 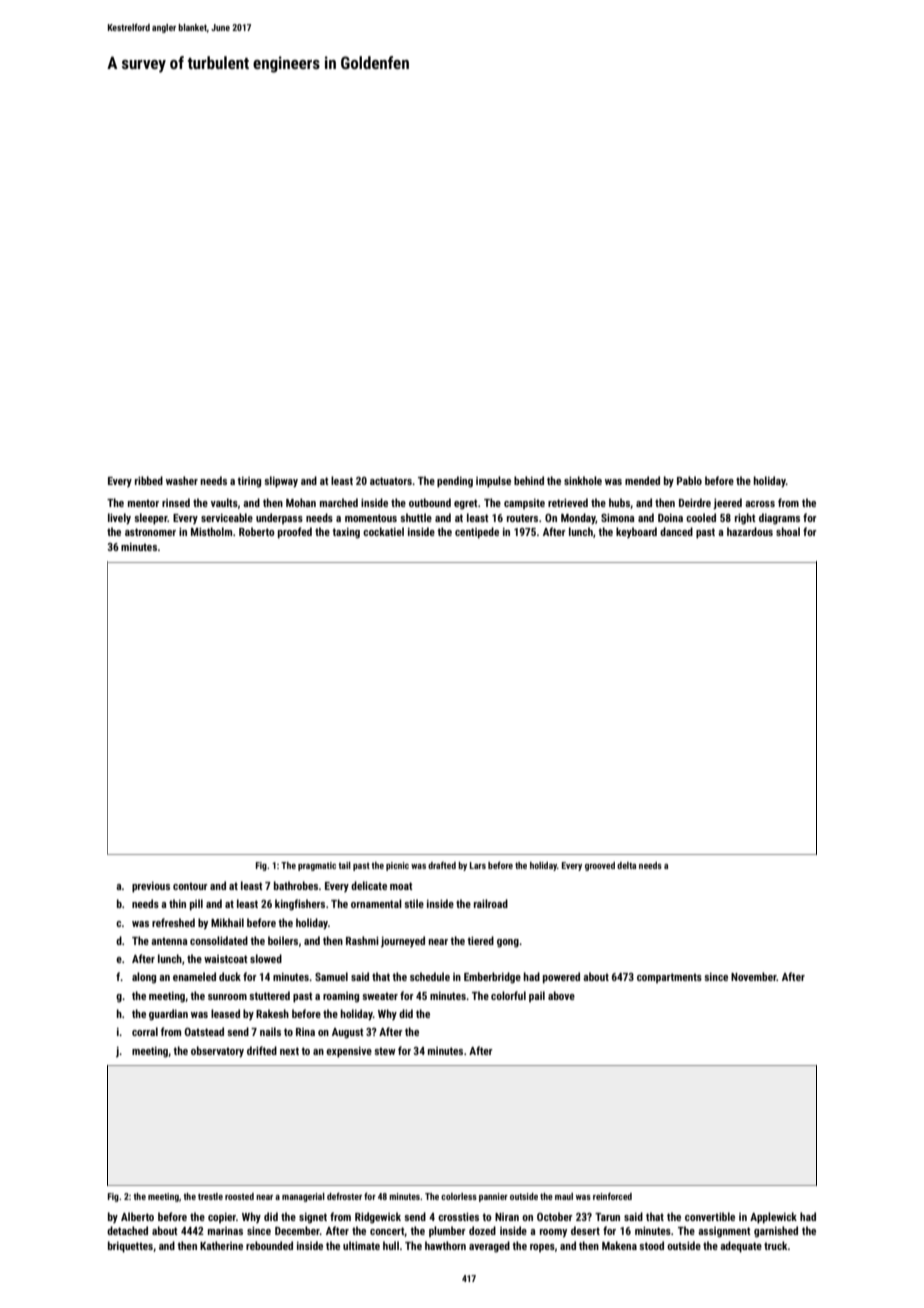 What do you see at coordinates (600, 866) in the screenshot?
I see `grooved` at bounding box center [600, 866].
